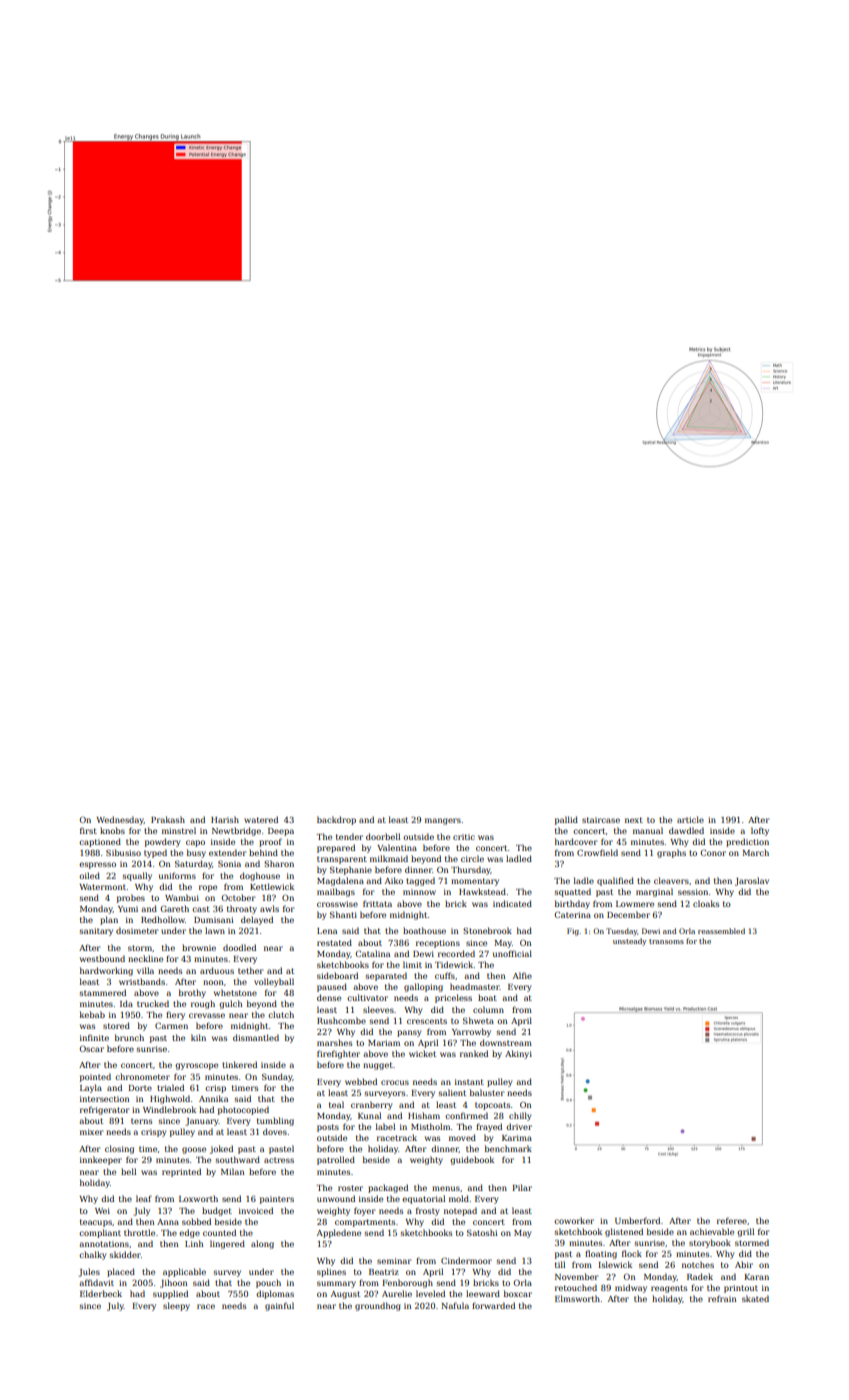  I want to click on sleepy, so click(176, 1306).
